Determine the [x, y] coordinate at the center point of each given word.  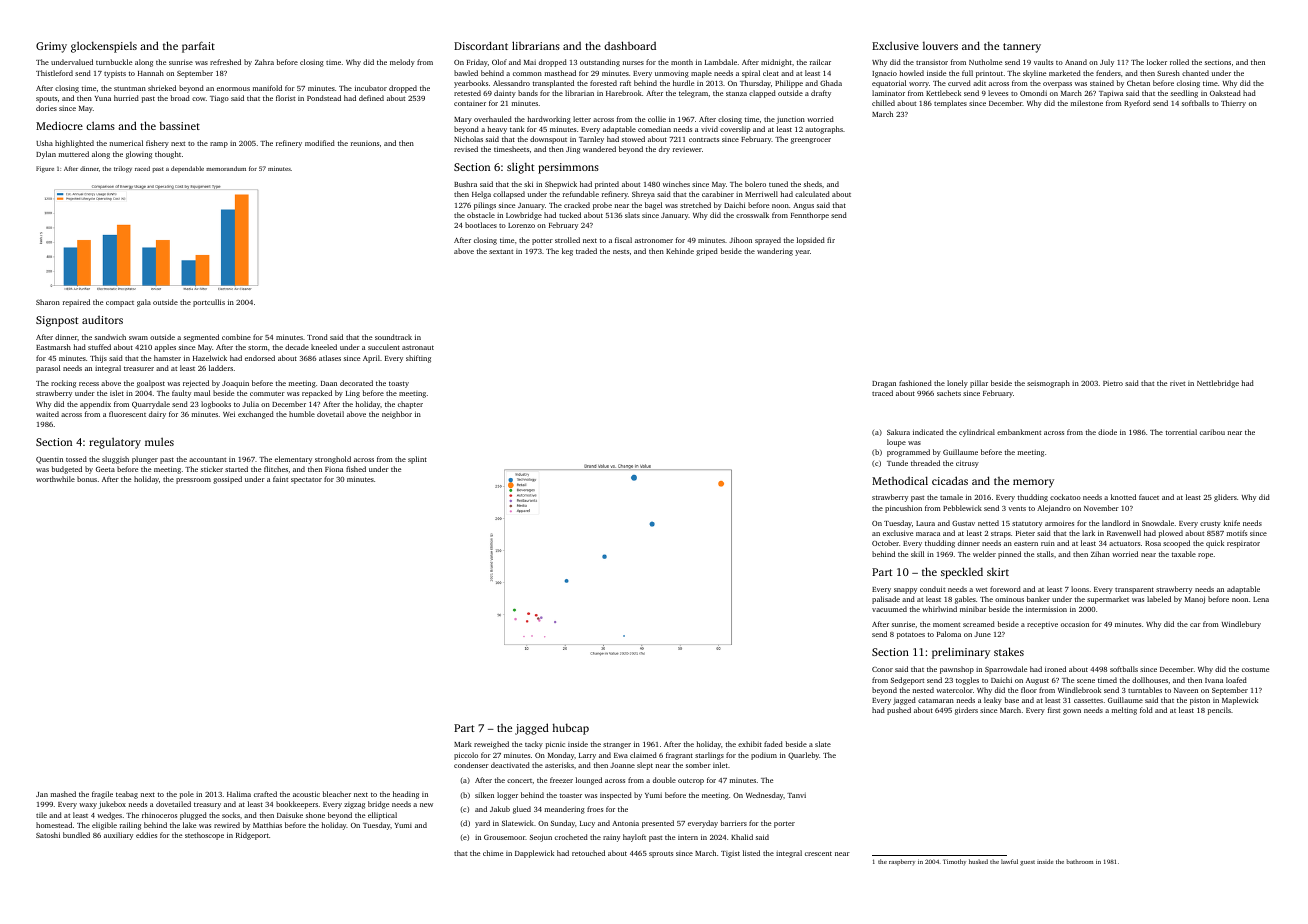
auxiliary [118, 836]
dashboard [630, 45]
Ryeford [1137, 104]
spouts [46, 99]
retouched [588, 853]
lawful [1009, 861]
